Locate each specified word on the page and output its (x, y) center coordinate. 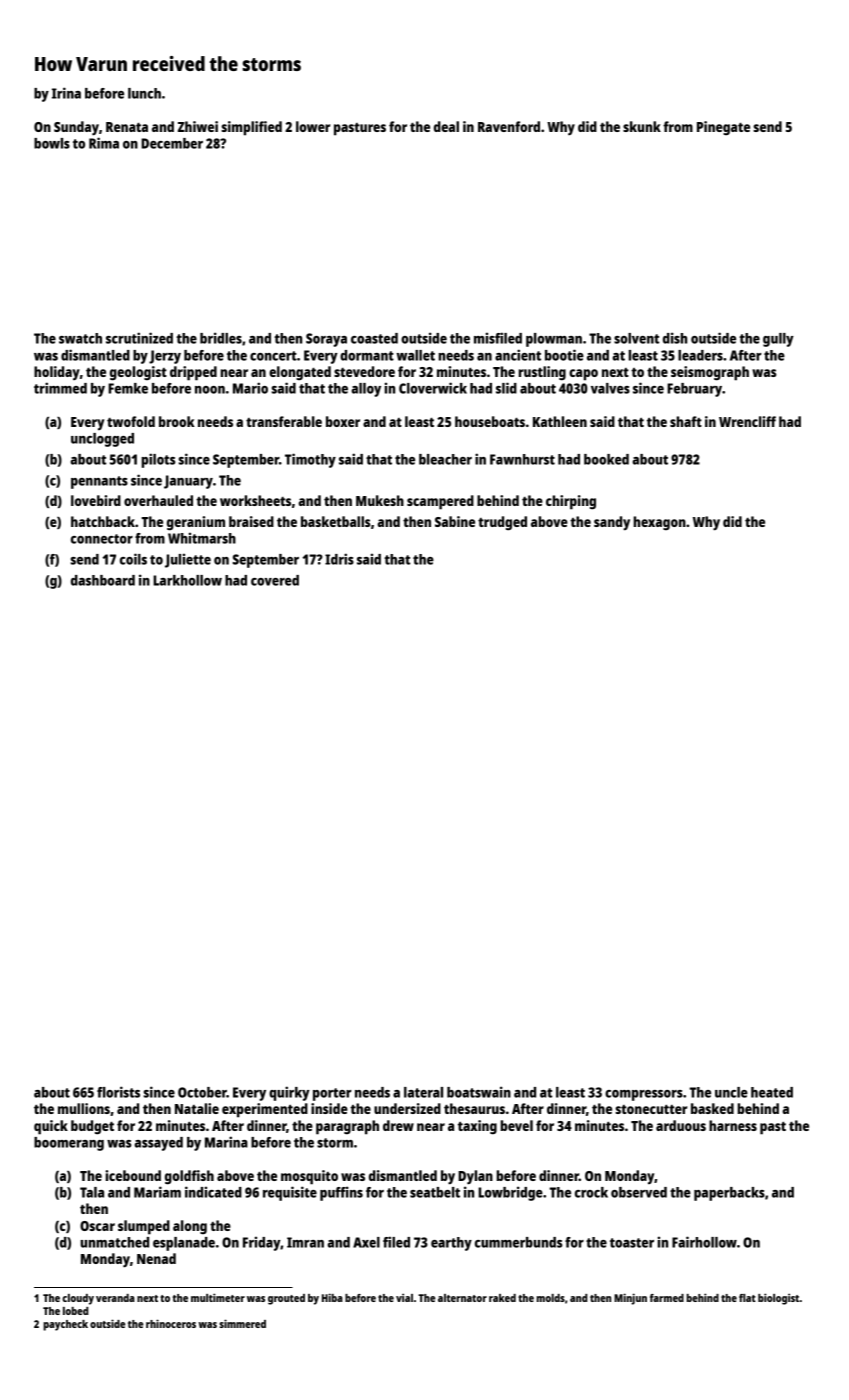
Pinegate (723, 128)
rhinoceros (171, 1323)
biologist (778, 1299)
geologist (138, 373)
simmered (242, 1323)
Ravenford (509, 126)
